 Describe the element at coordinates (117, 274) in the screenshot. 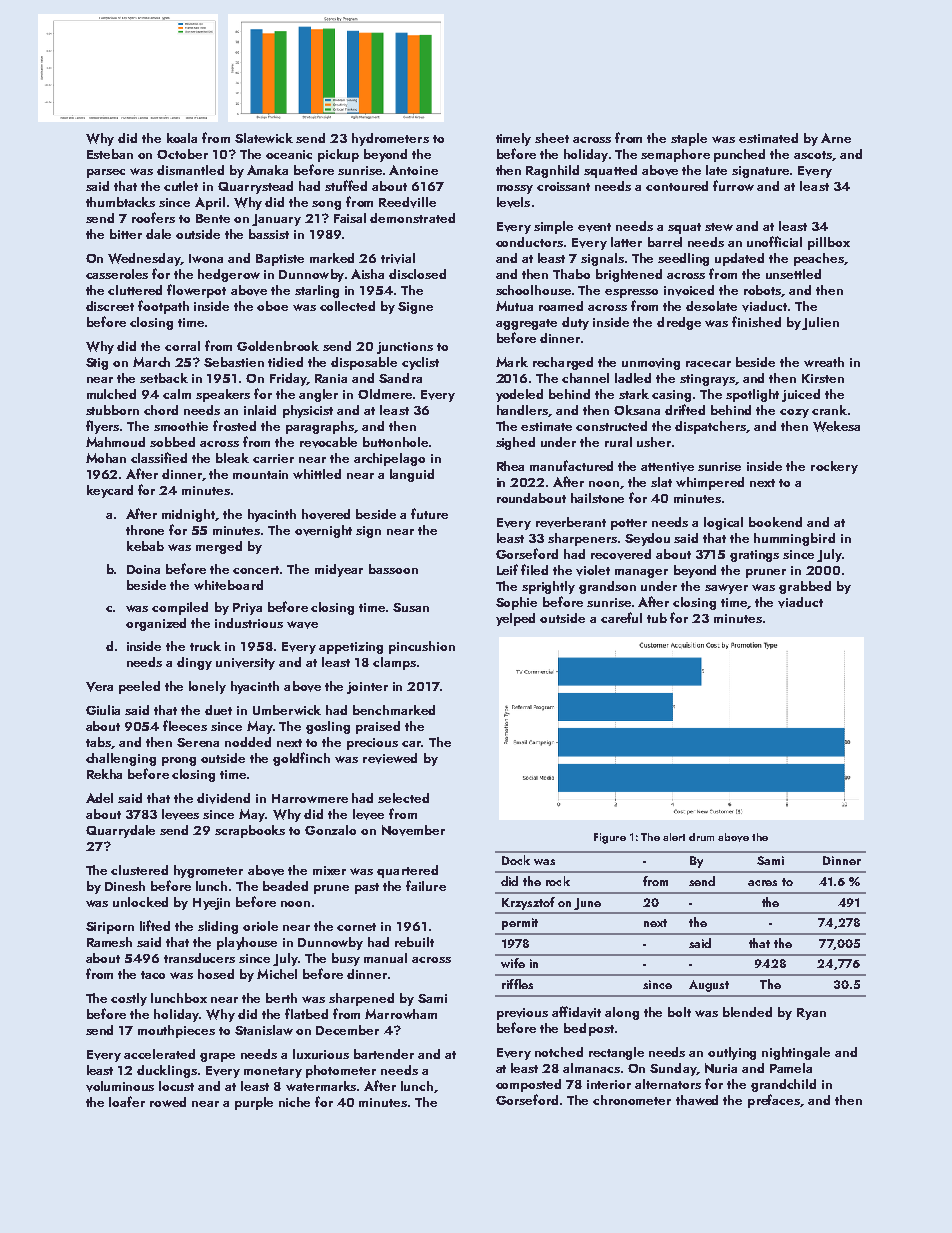

I see `casseroles` at that location.
